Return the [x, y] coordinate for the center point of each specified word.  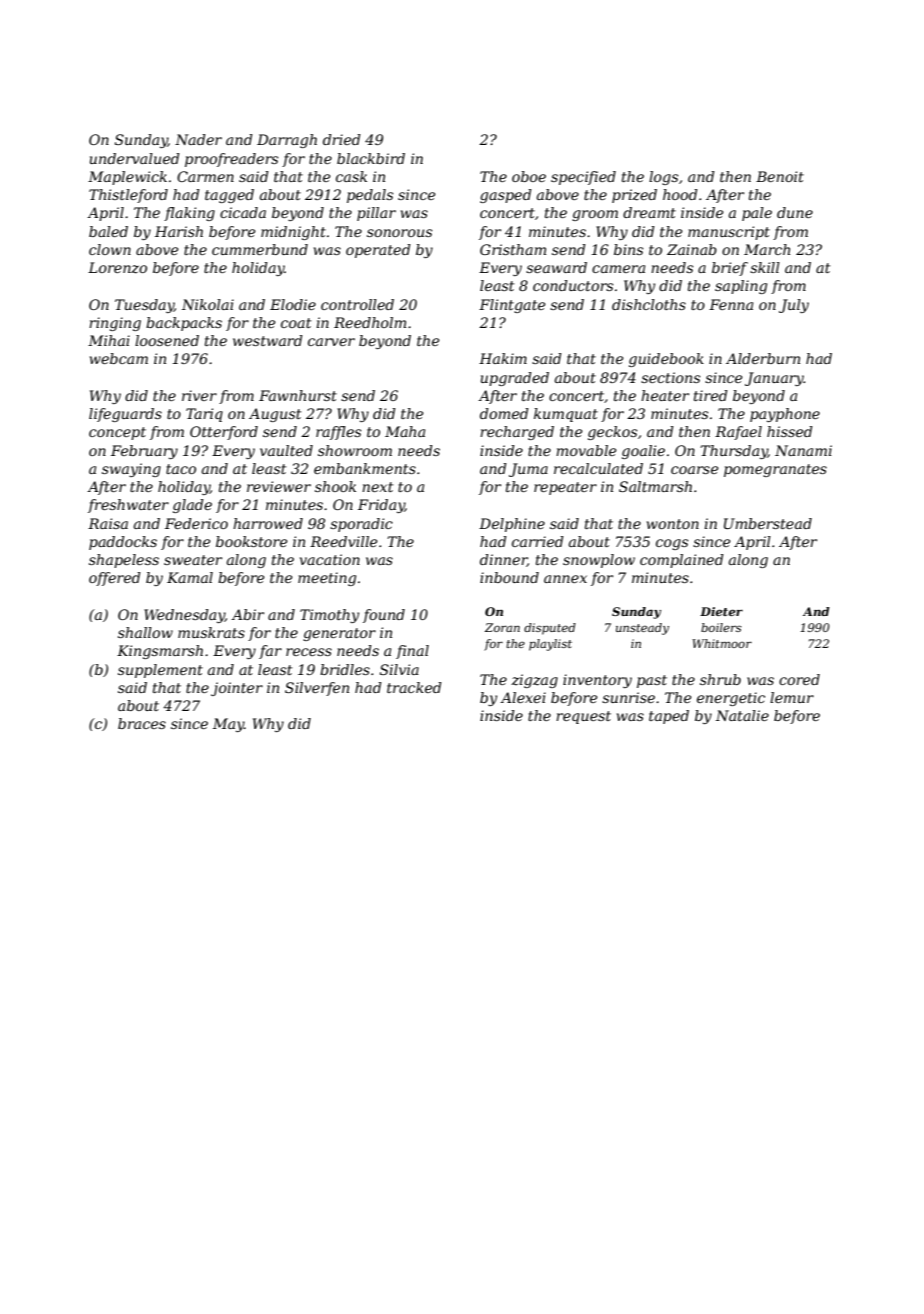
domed [504, 413]
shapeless [124, 561]
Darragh [287, 141]
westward [268, 340]
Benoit [780, 176]
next [377, 487]
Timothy [329, 616]
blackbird [371, 158]
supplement [160, 671]
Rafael [738, 433]
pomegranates [775, 470]
